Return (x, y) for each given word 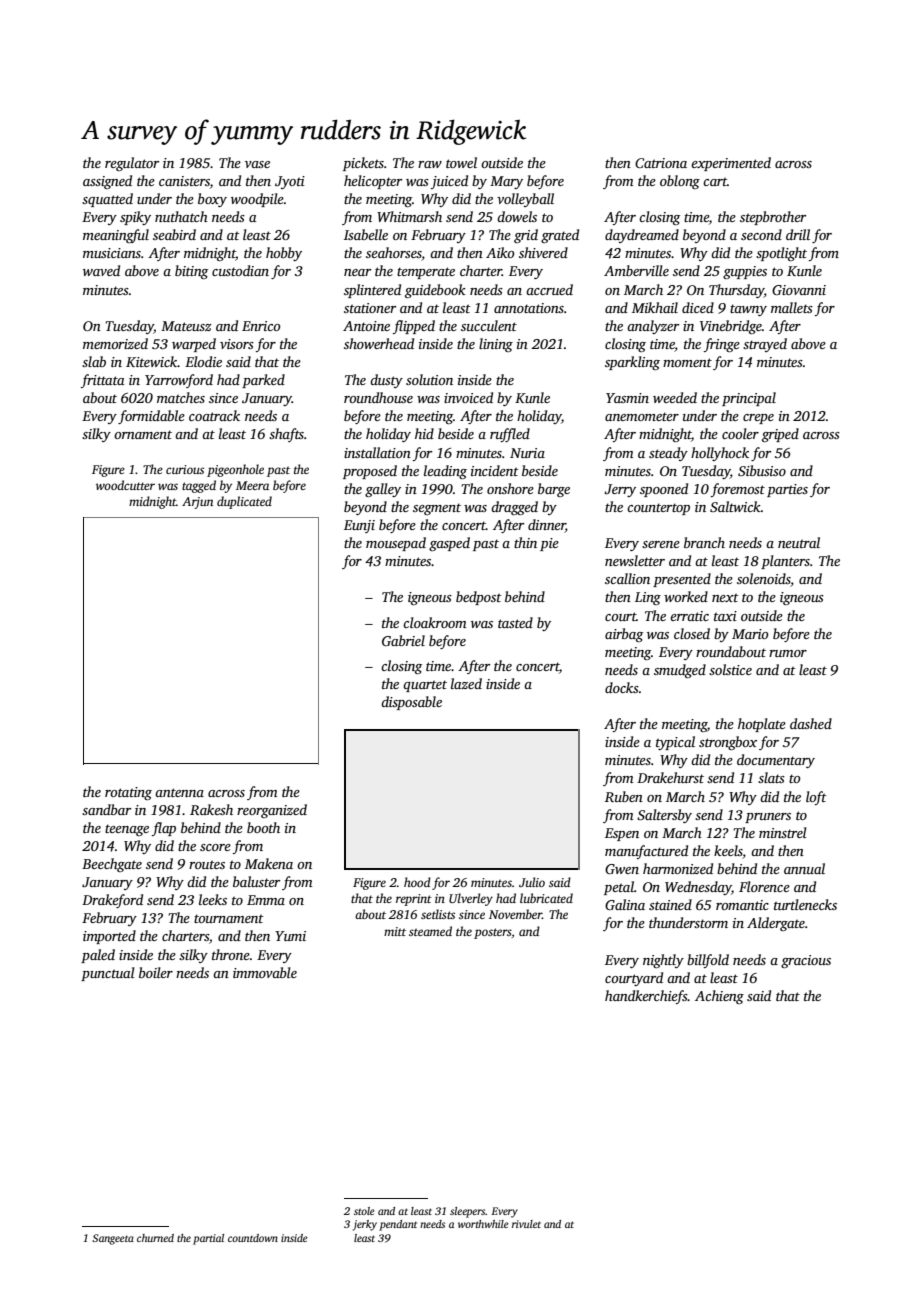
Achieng (719, 997)
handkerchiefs (646, 997)
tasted (515, 622)
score (215, 847)
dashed (811, 723)
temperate (426, 273)
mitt (395, 931)
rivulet (526, 1224)
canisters (184, 181)
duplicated (244, 502)
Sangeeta (113, 1239)
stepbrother (773, 218)
